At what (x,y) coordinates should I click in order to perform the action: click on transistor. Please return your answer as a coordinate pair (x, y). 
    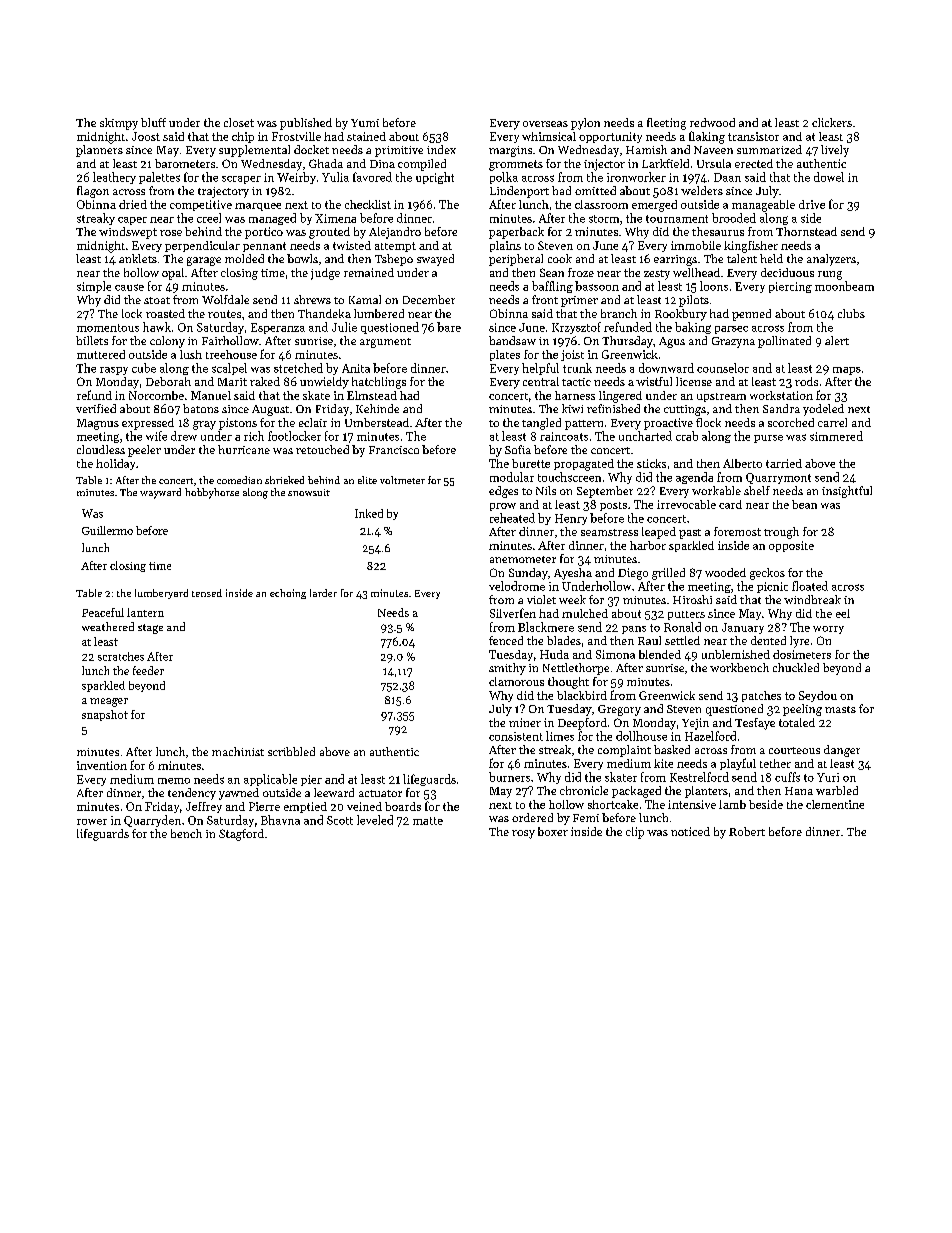
    Looking at the image, I should click on (753, 136).
